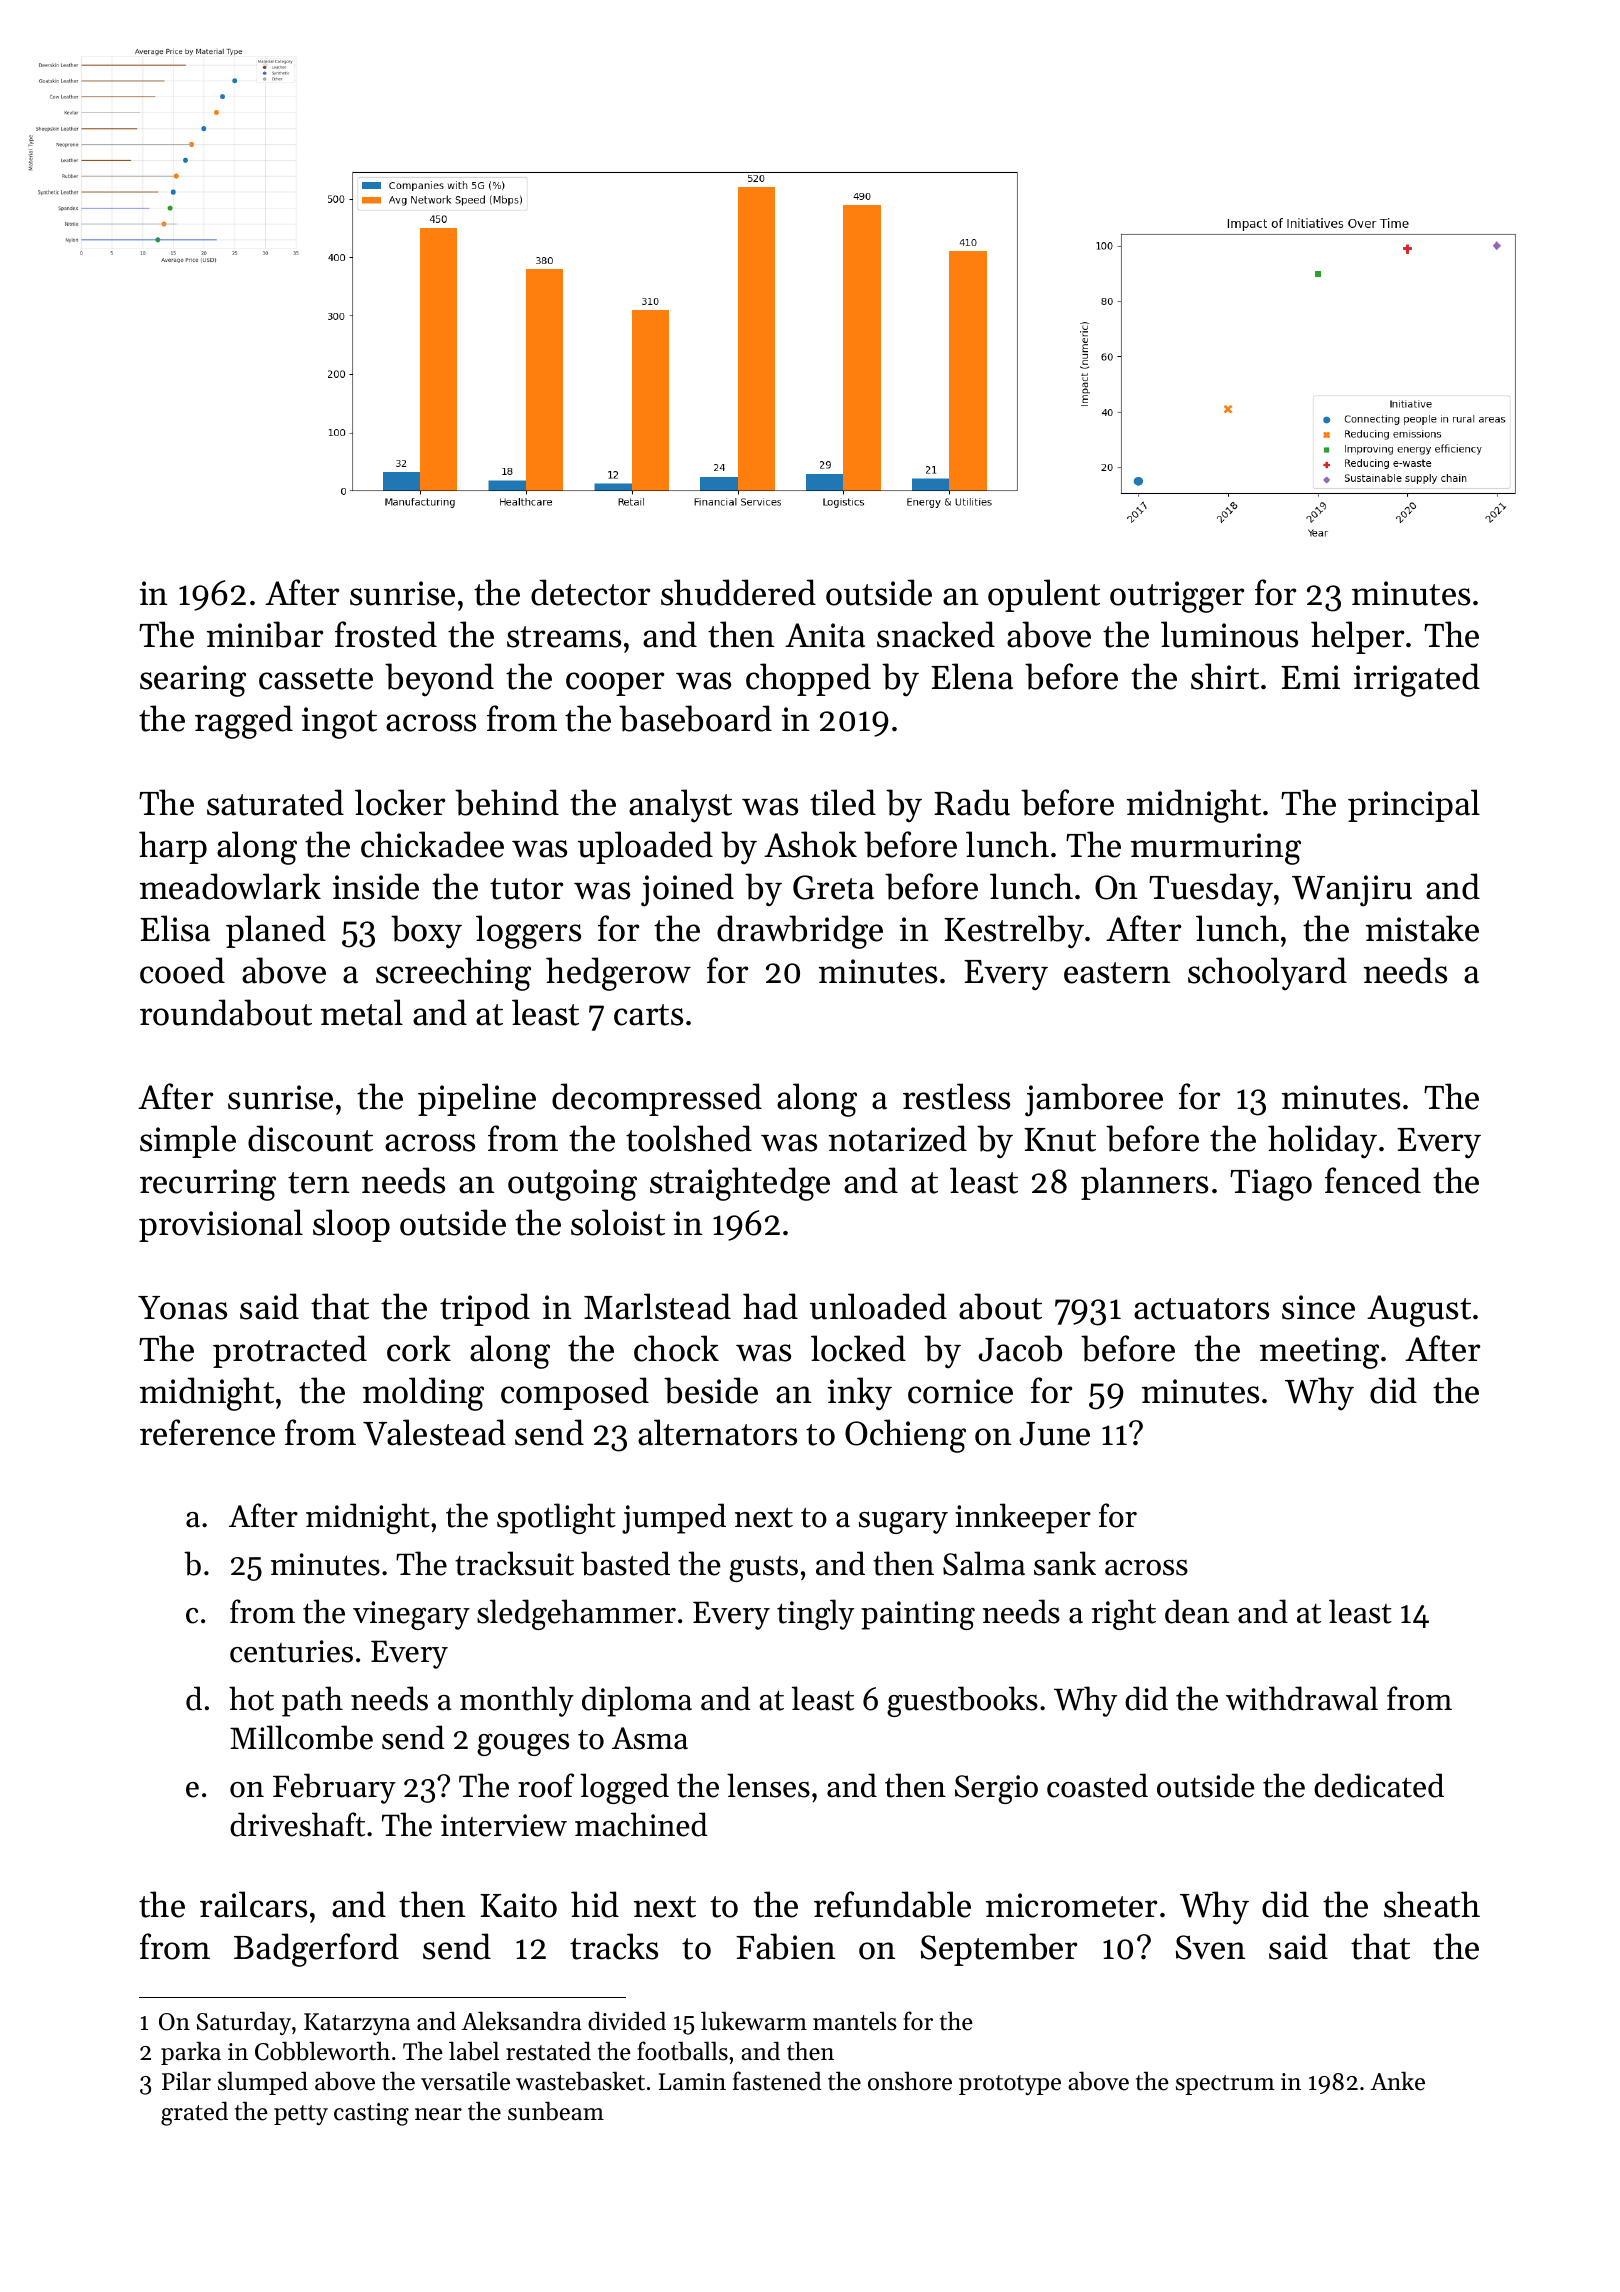 The width and height of the page is (1620, 2292). Describe the element at coordinates (676, 1348) in the page. I see `chock` at that location.
